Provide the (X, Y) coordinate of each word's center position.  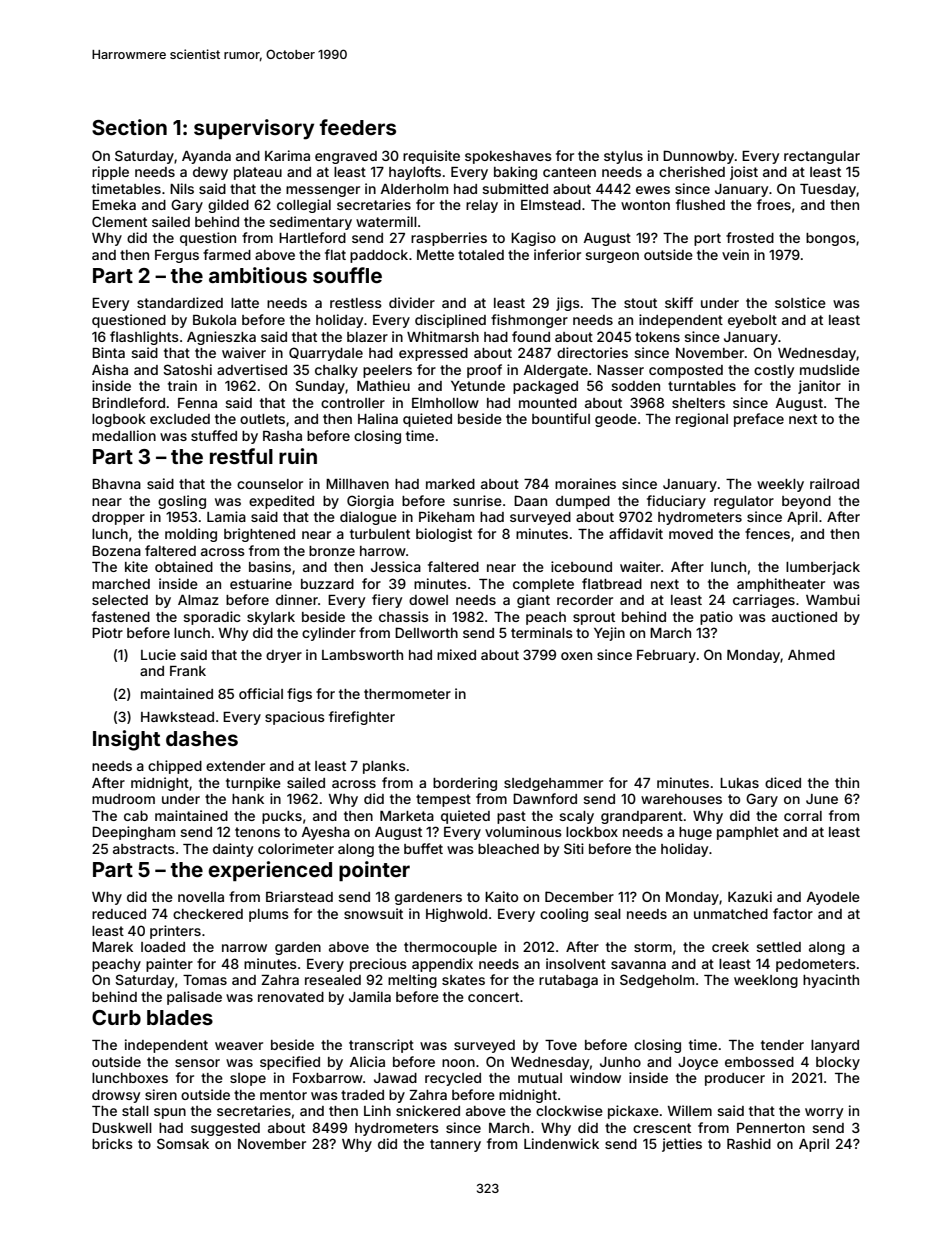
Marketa (407, 816)
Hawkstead (177, 717)
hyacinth (831, 981)
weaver (239, 1046)
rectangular (822, 157)
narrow (244, 948)
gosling (182, 502)
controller (353, 403)
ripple (110, 173)
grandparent (642, 817)
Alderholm (414, 189)
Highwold (456, 915)
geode (616, 420)
